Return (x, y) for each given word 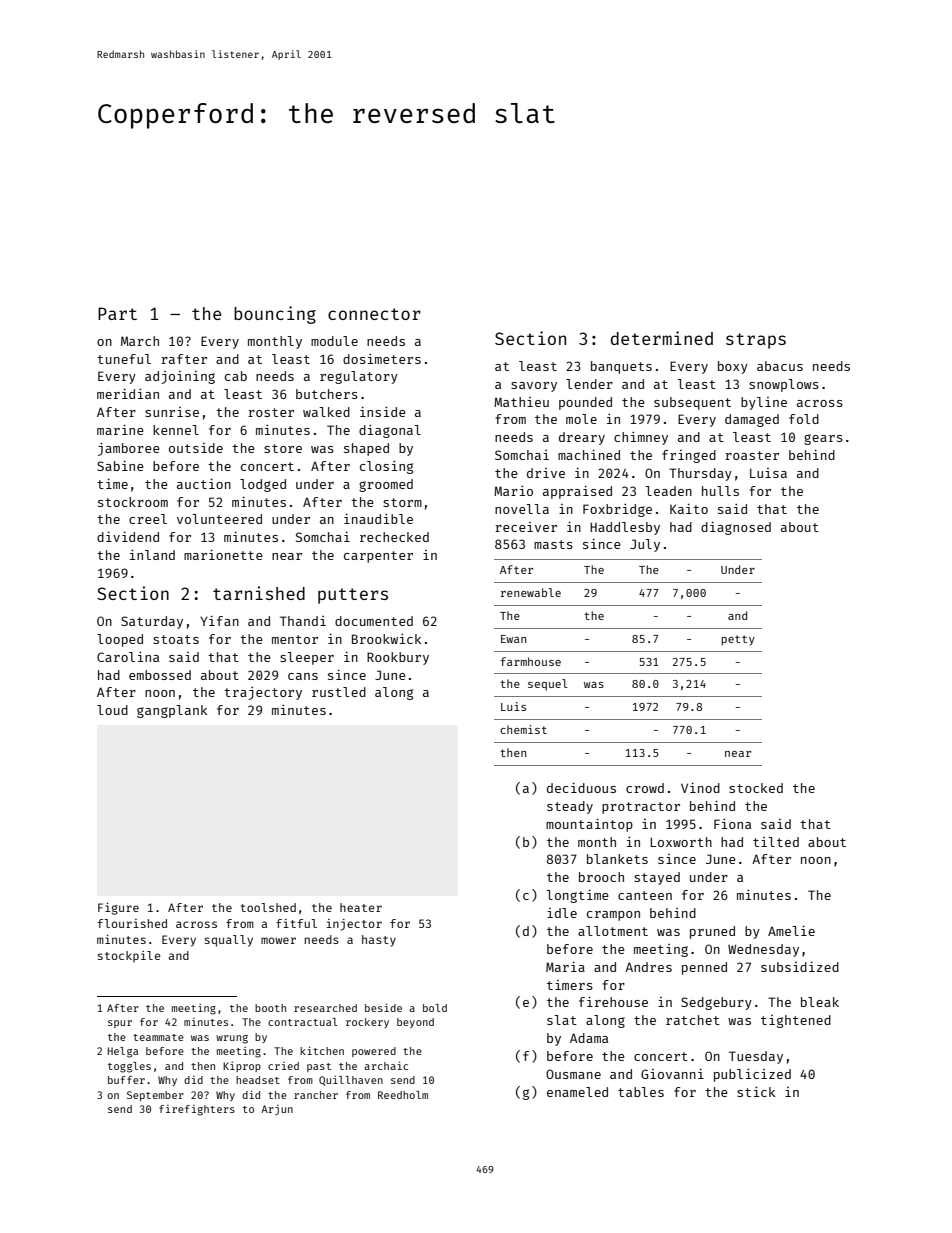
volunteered (219, 519)
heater (361, 907)
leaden (668, 491)
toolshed (268, 907)
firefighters (197, 1110)
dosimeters (382, 359)
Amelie (791, 930)
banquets (621, 367)
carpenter (378, 557)
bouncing (275, 315)
